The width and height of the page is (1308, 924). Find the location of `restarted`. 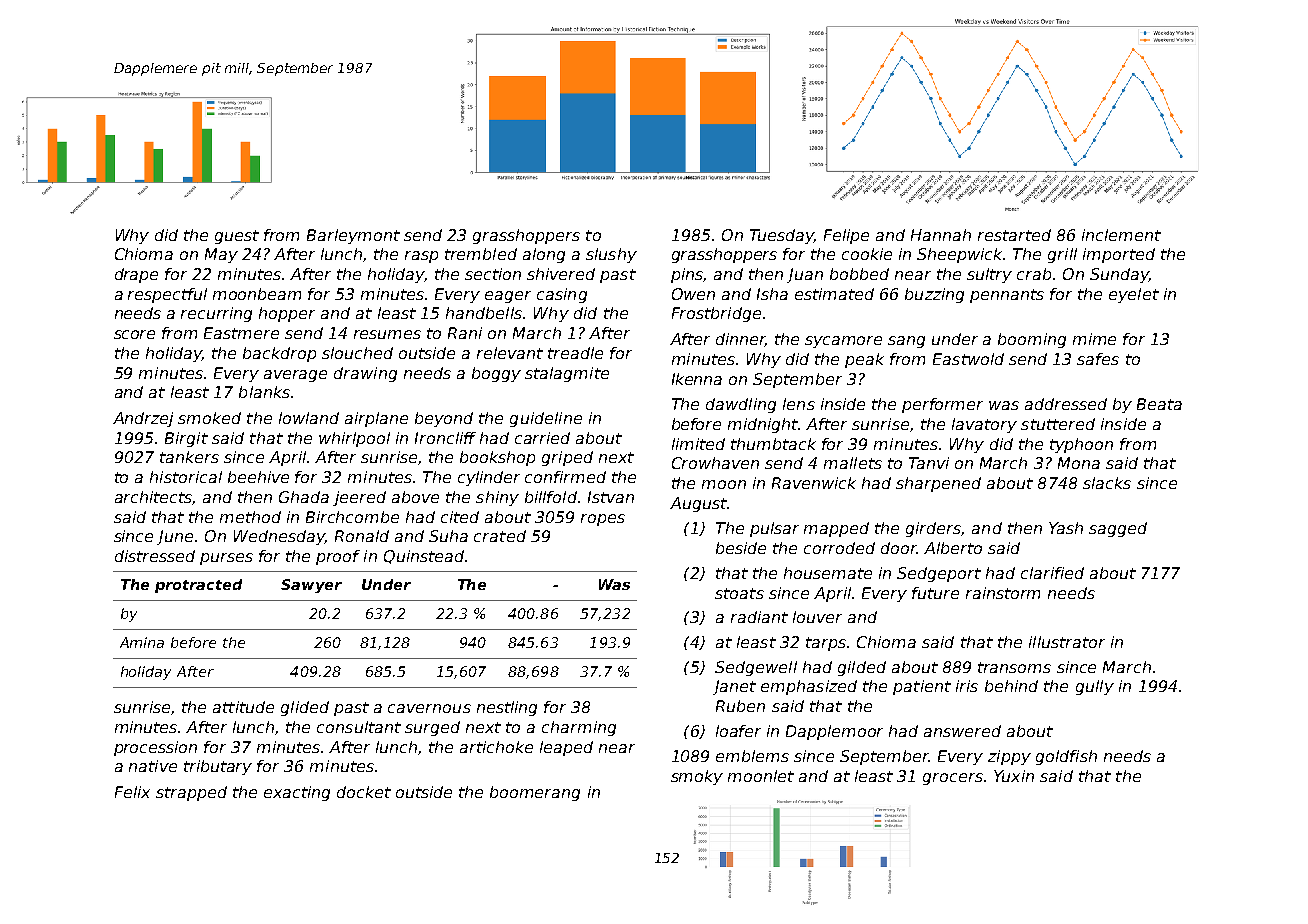

restarted is located at coordinates (1014, 235).
